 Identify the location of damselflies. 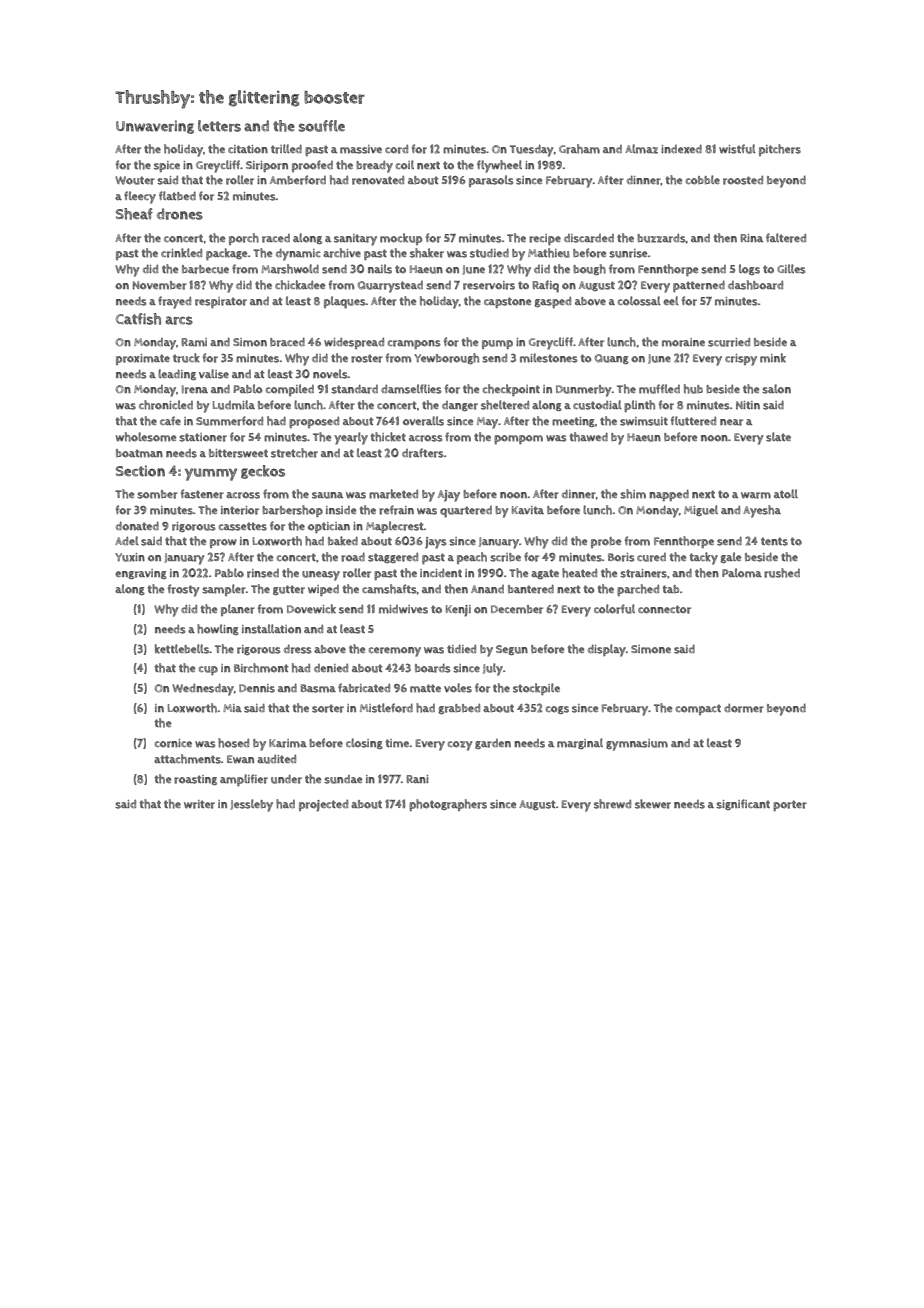
(411, 389).
